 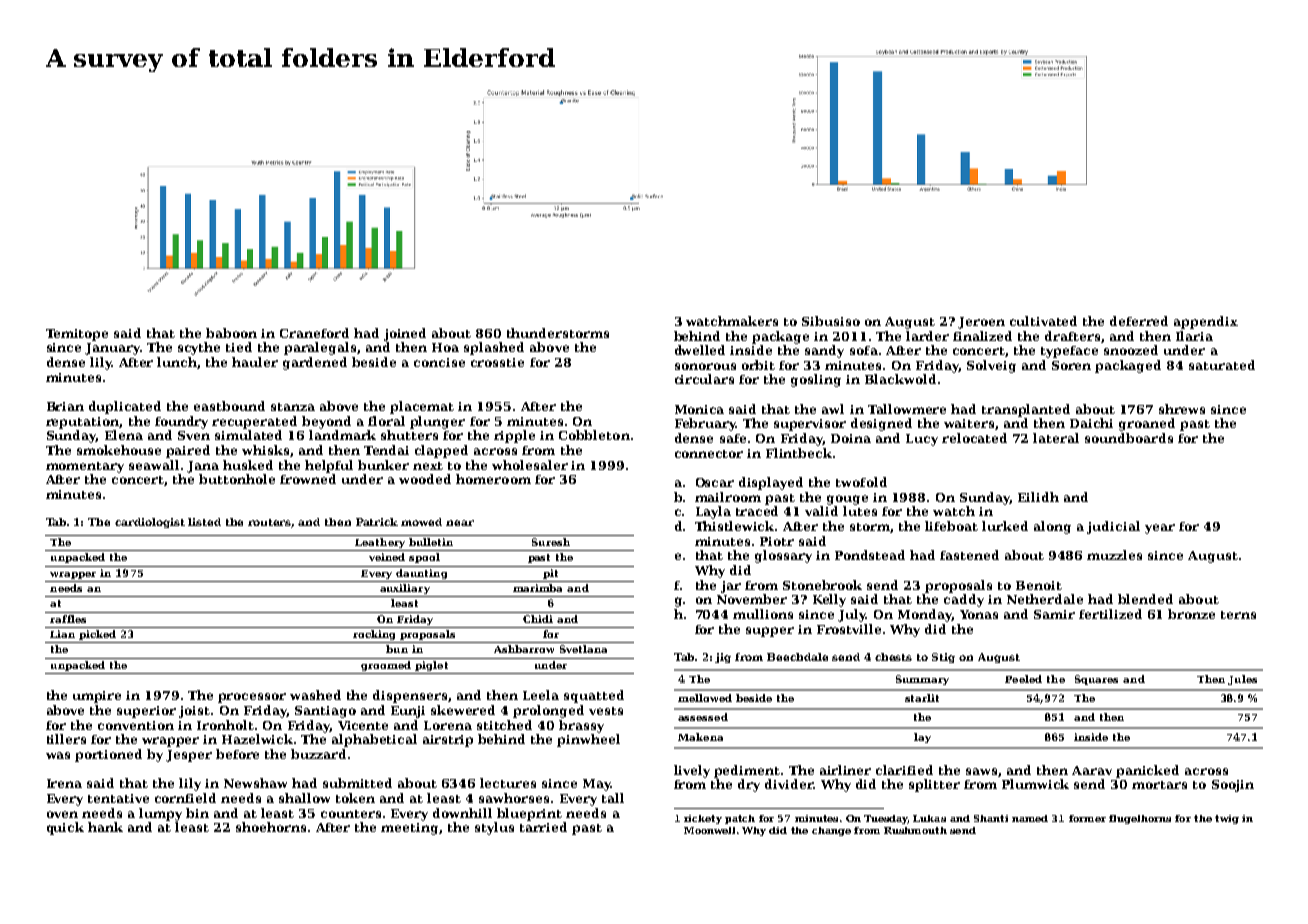 What do you see at coordinates (1129, 438) in the screenshot?
I see `soundboards` at bounding box center [1129, 438].
